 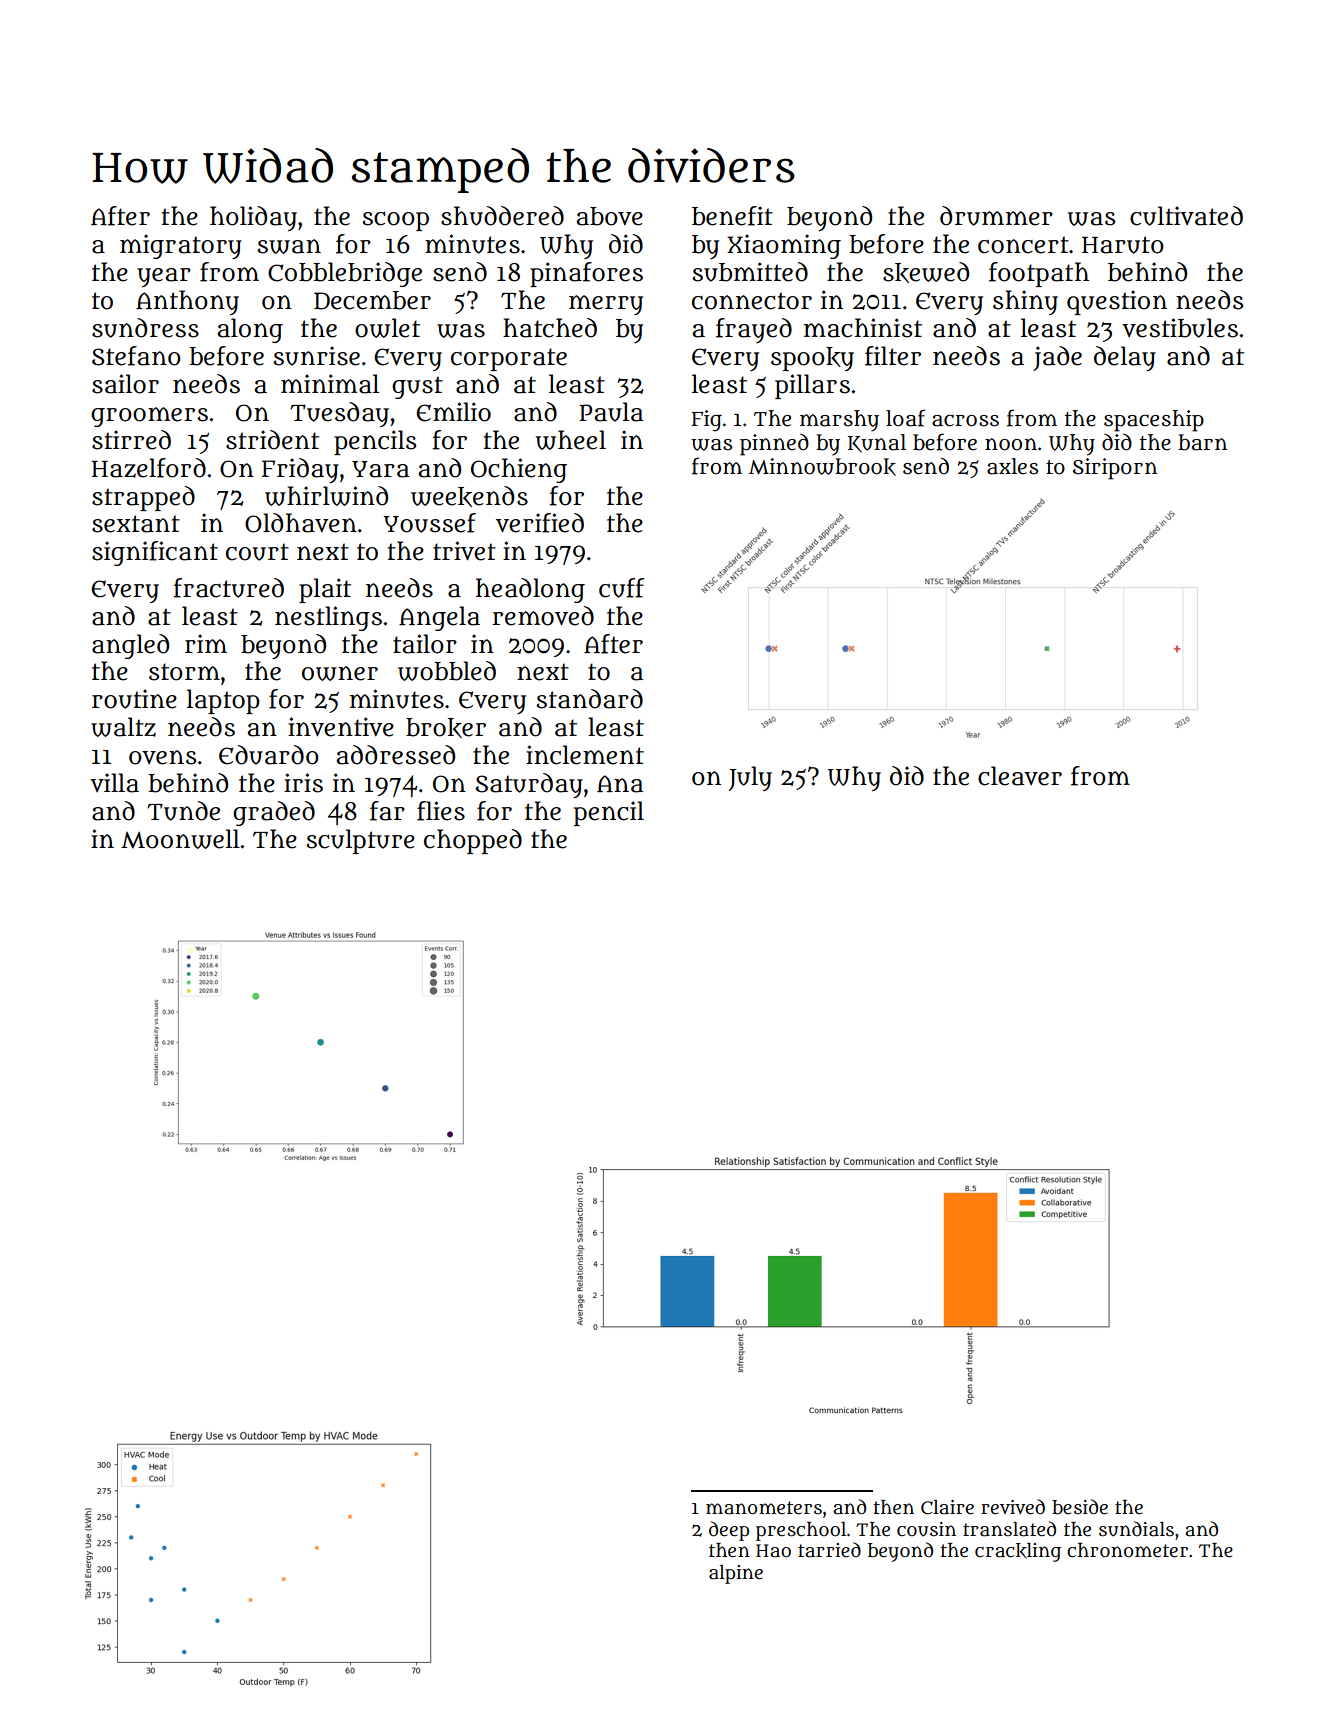 What do you see at coordinates (1020, 776) in the screenshot?
I see `cleaver` at bounding box center [1020, 776].
